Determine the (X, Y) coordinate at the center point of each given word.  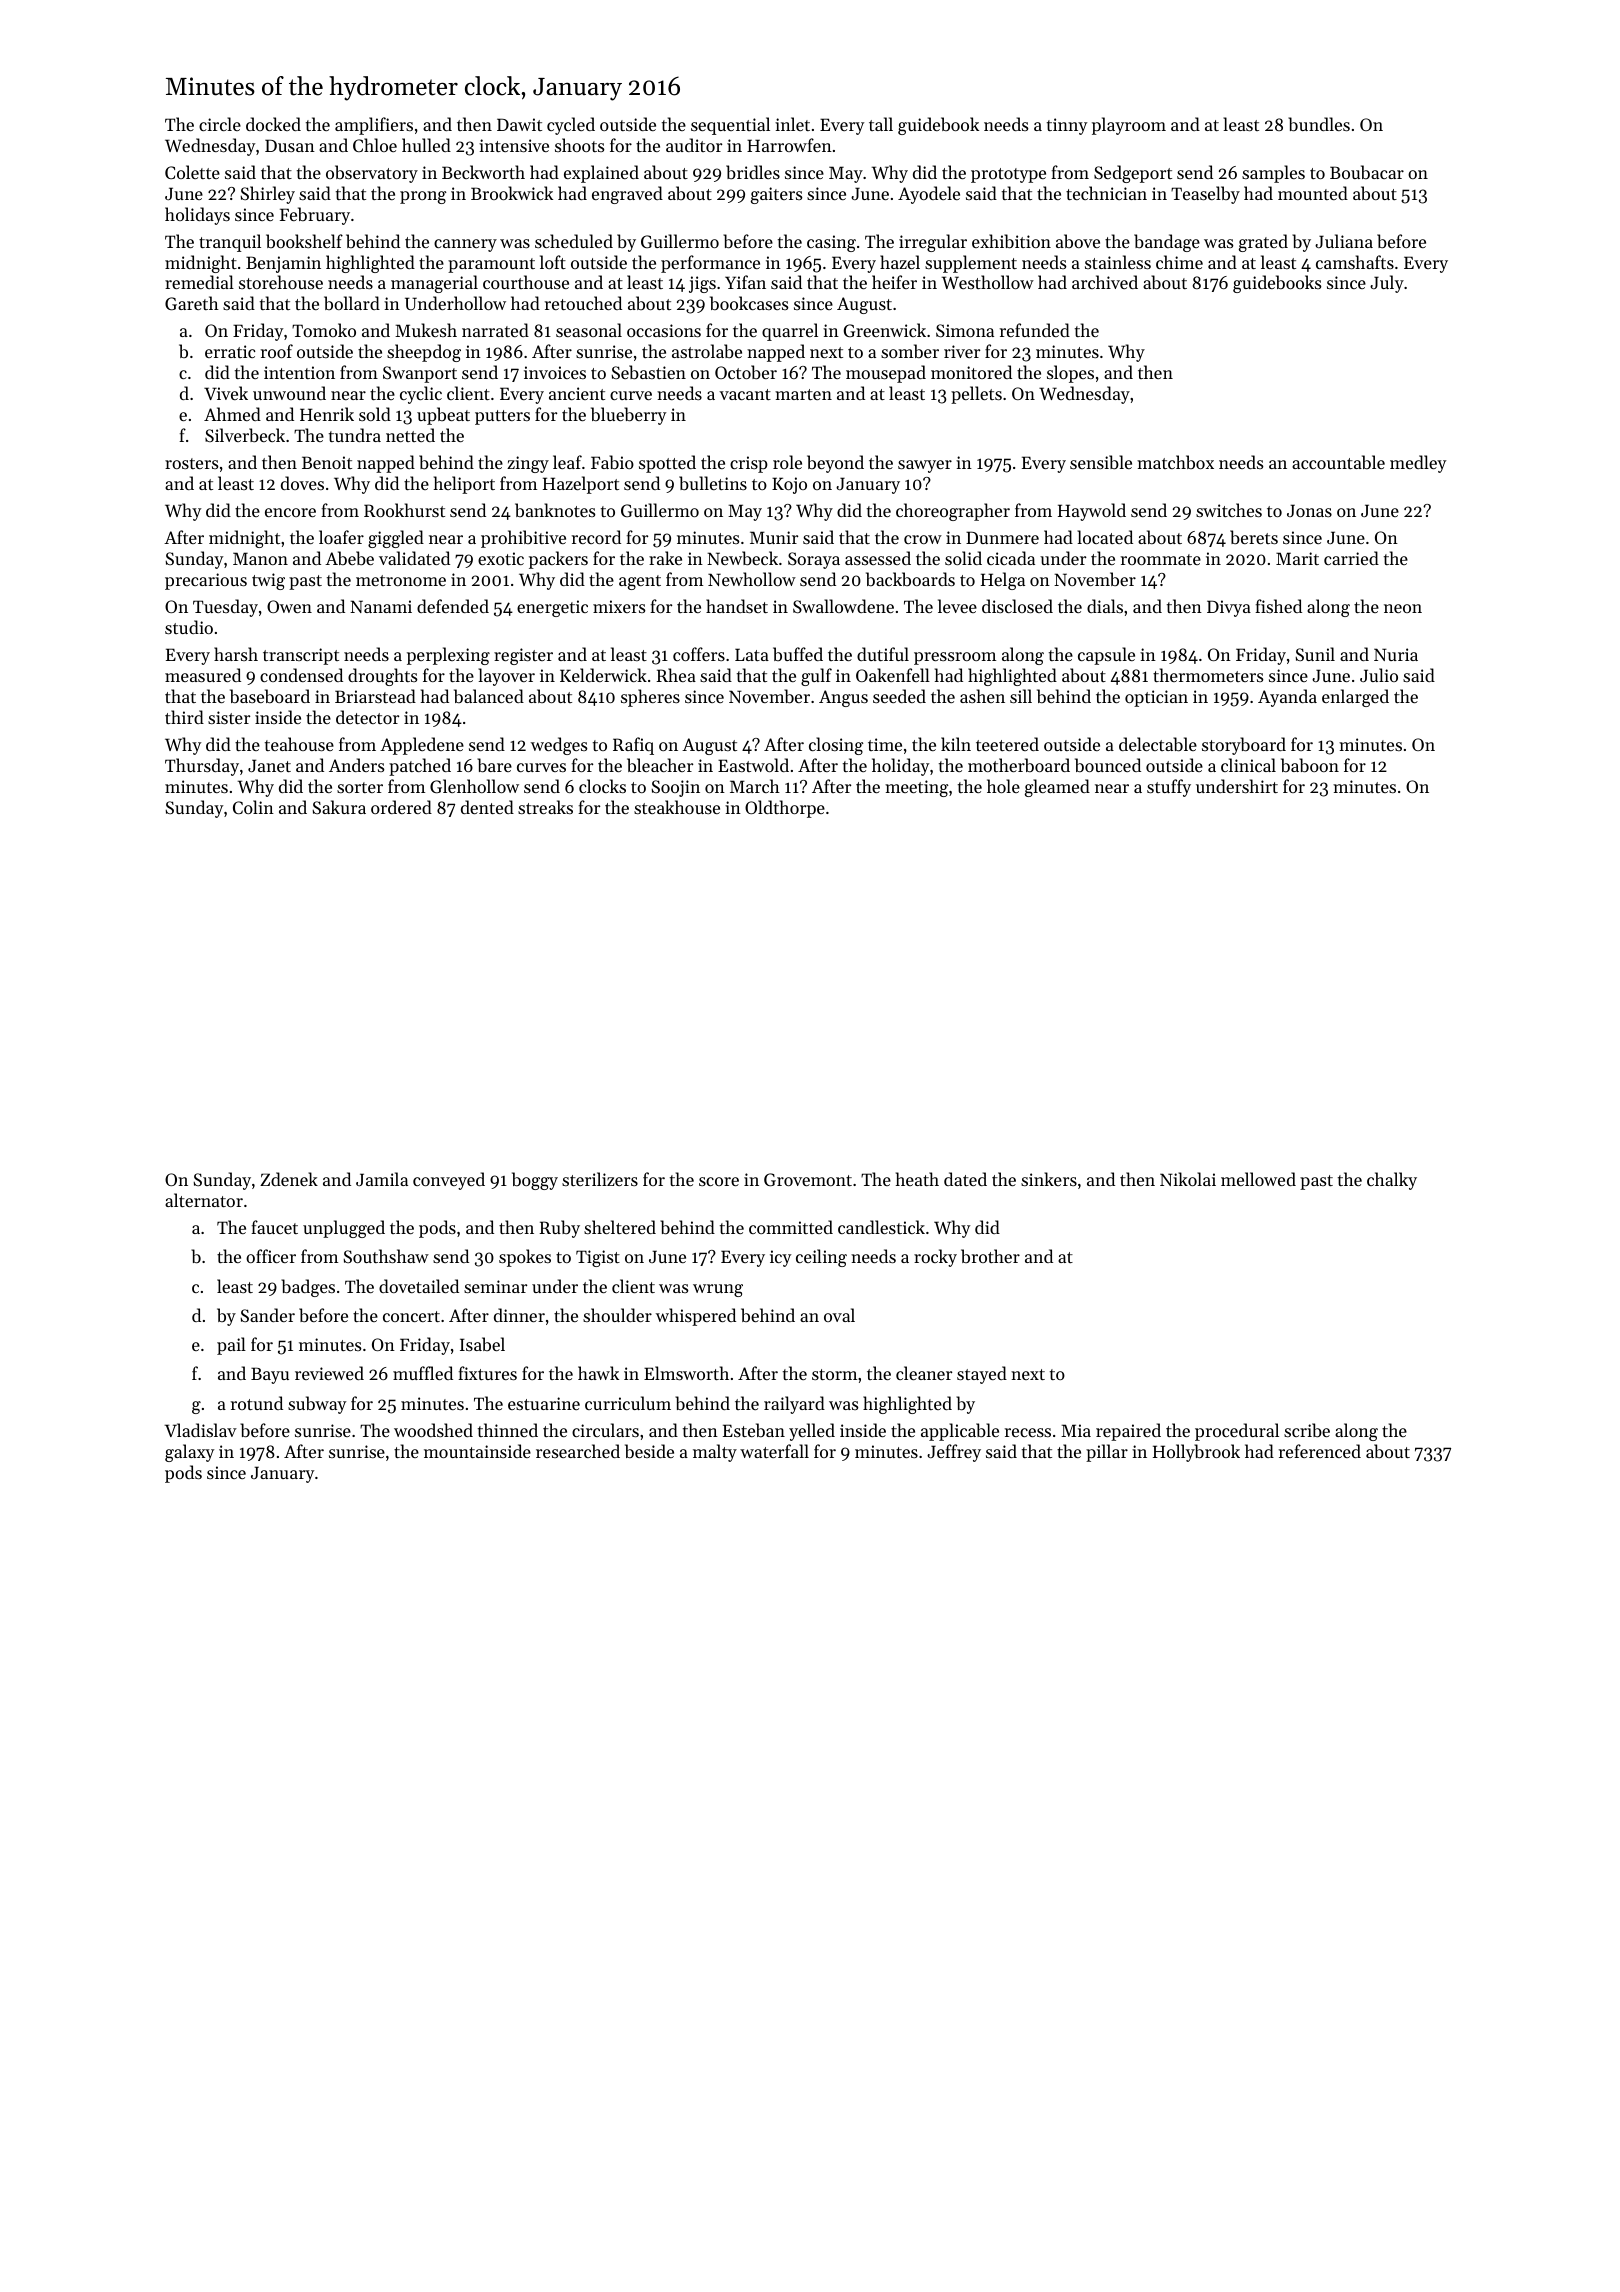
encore (290, 512)
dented (487, 807)
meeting (917, 788)
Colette (192, 172)
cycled (571, 126)
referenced (1320, 1451)
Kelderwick (603, 675)
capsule (1106, 656)
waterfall (774, 1451)
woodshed (433, 1430)
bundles (1319, 124)
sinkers (1049, 1179)
